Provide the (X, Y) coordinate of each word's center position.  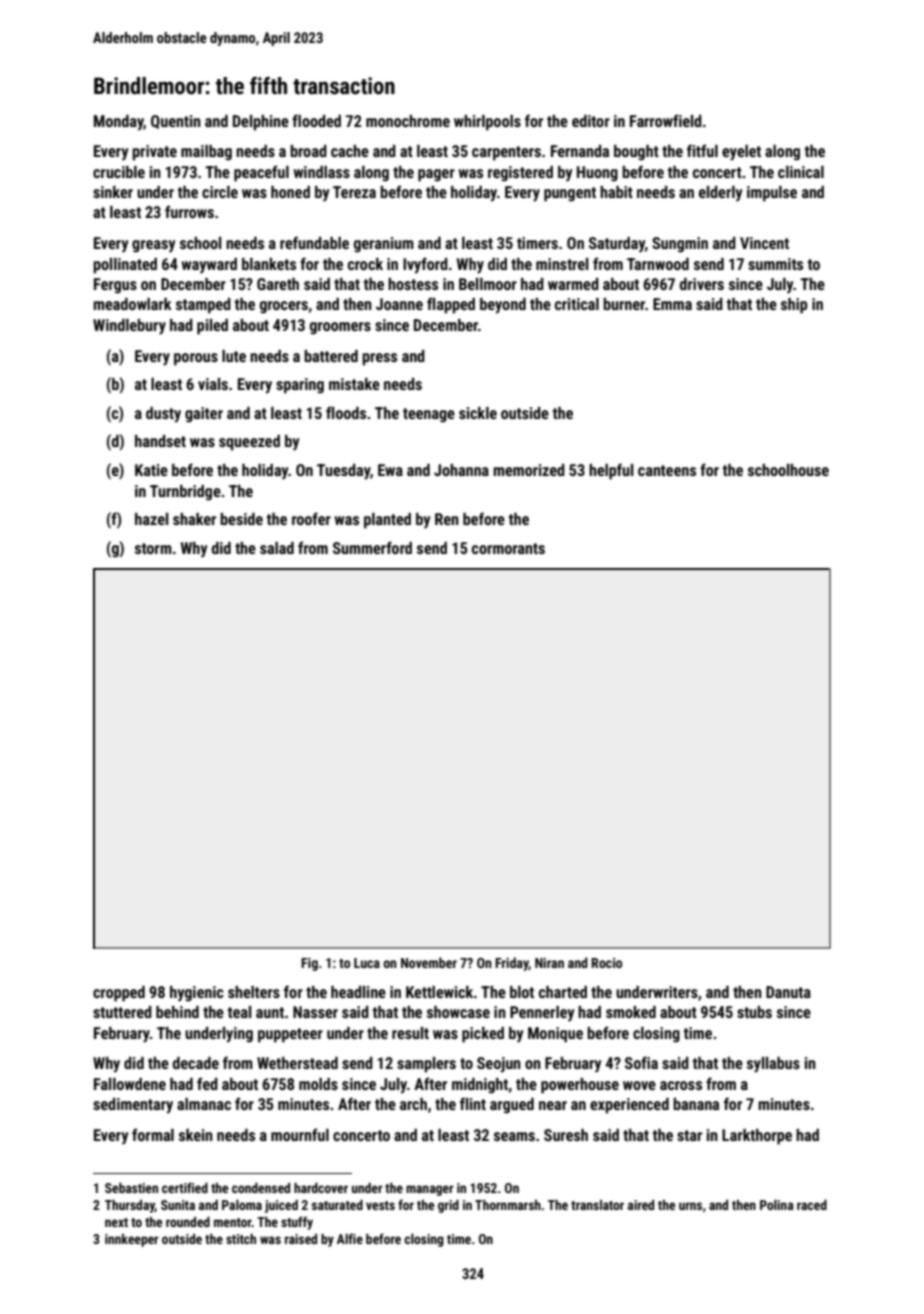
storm (153, 548)
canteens (667, 470)
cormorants (508, 548)
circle (220, 192)
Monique (555, 1035)
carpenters (506, 153)
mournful (300, 1134)
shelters (254, 992)
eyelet (741, 153)
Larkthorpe (757, 1137)
